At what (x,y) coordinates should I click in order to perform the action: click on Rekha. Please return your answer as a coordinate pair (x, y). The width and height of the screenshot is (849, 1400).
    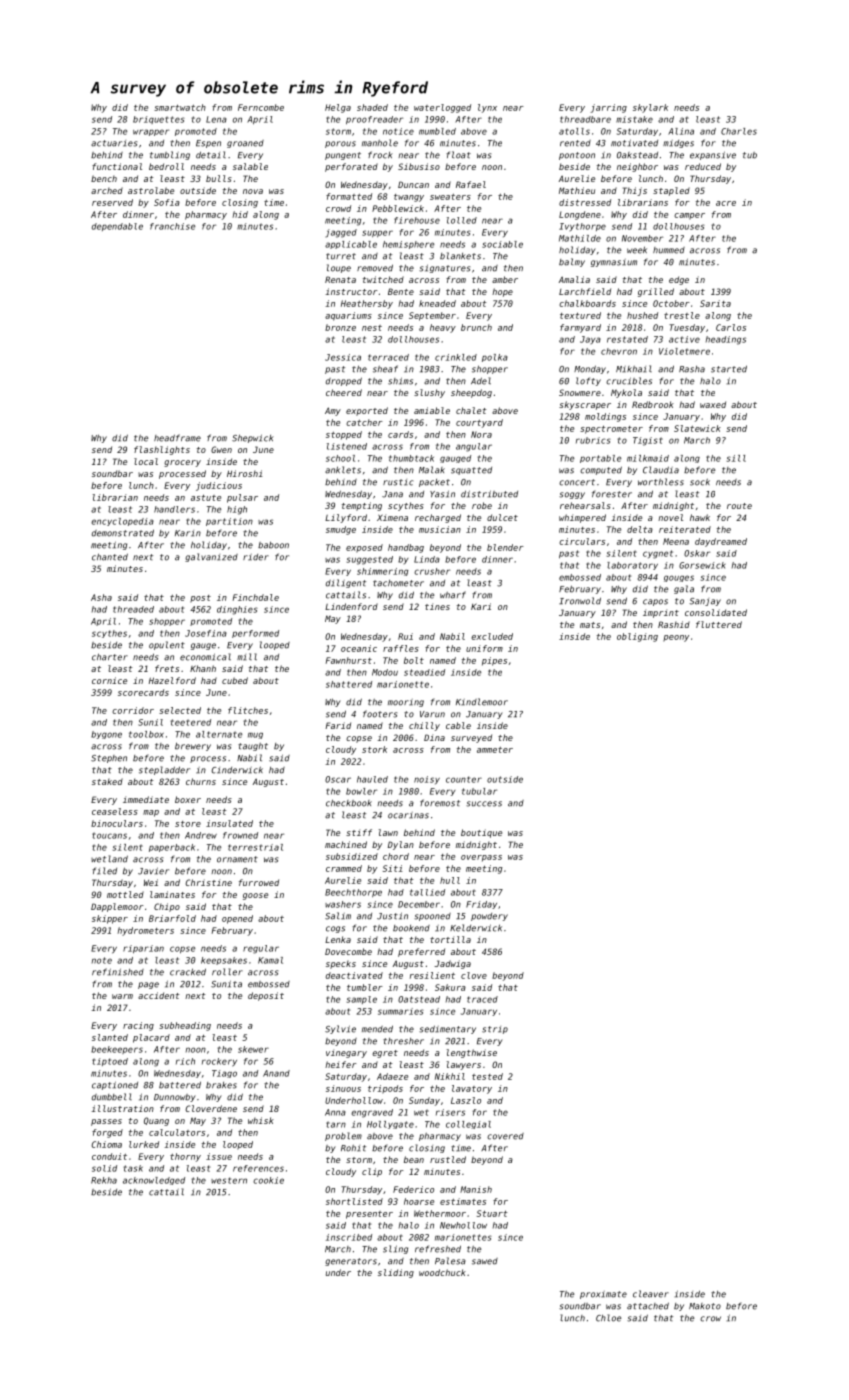
    Looking at the image, I should click on (104, 1180).
